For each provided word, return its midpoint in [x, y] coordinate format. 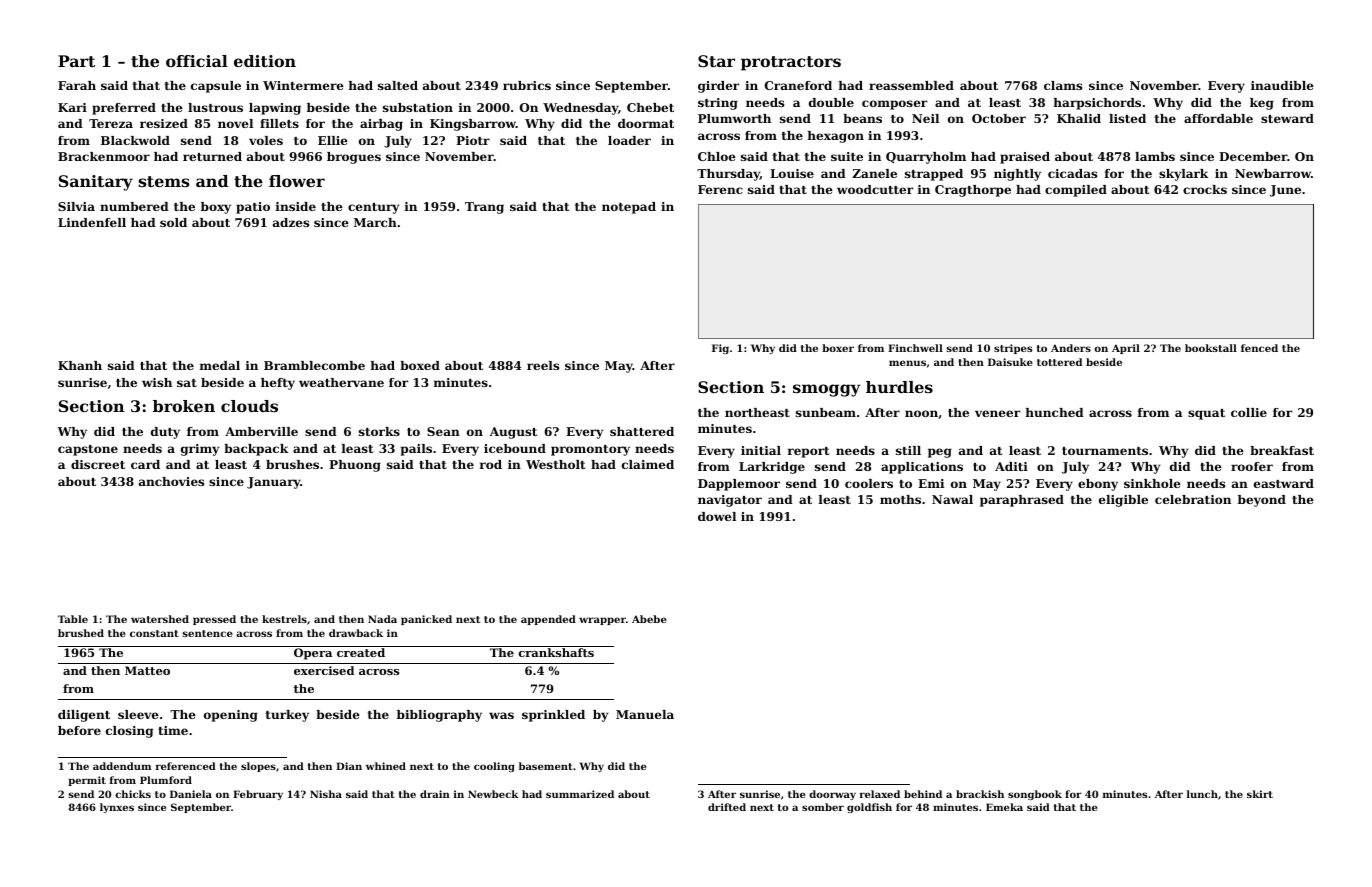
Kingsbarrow [473, 125]
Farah [77, 85]
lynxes [117, 808]
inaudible [1282, 85]
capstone [88, 450]
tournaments [1105, 451]
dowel [717, 516]
